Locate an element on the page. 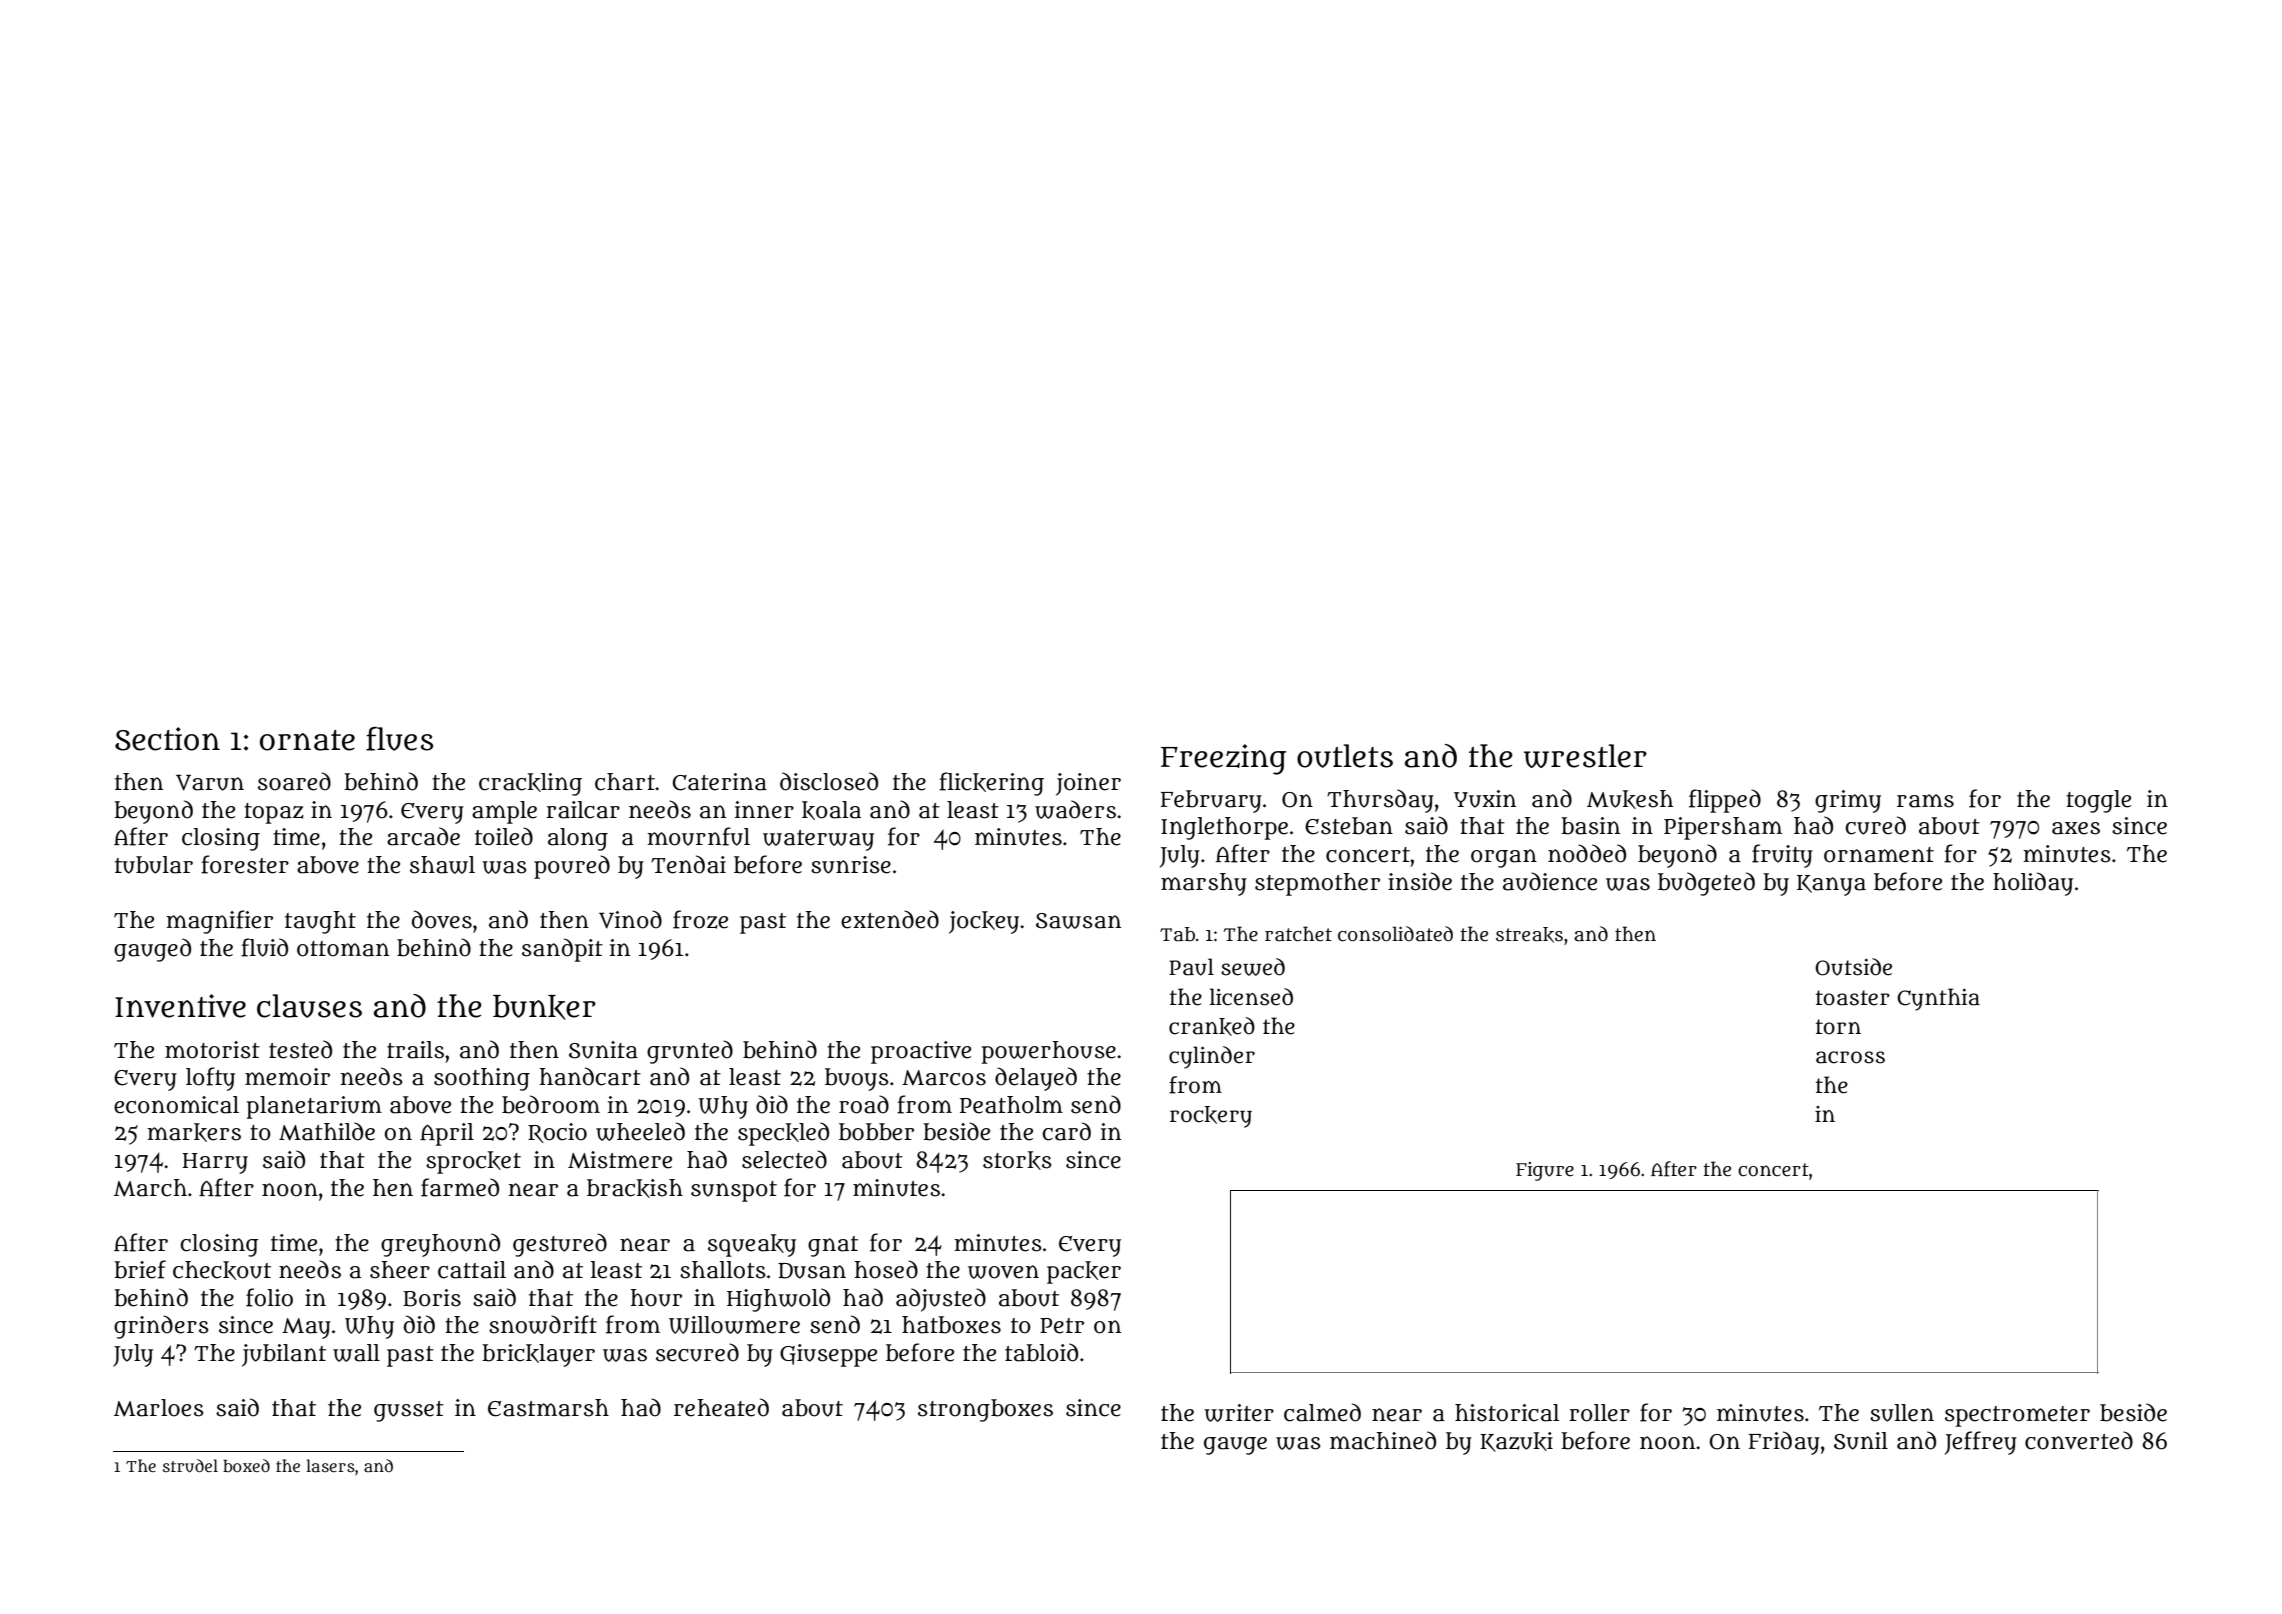  outlets is located at coordinates (1345, 756).
